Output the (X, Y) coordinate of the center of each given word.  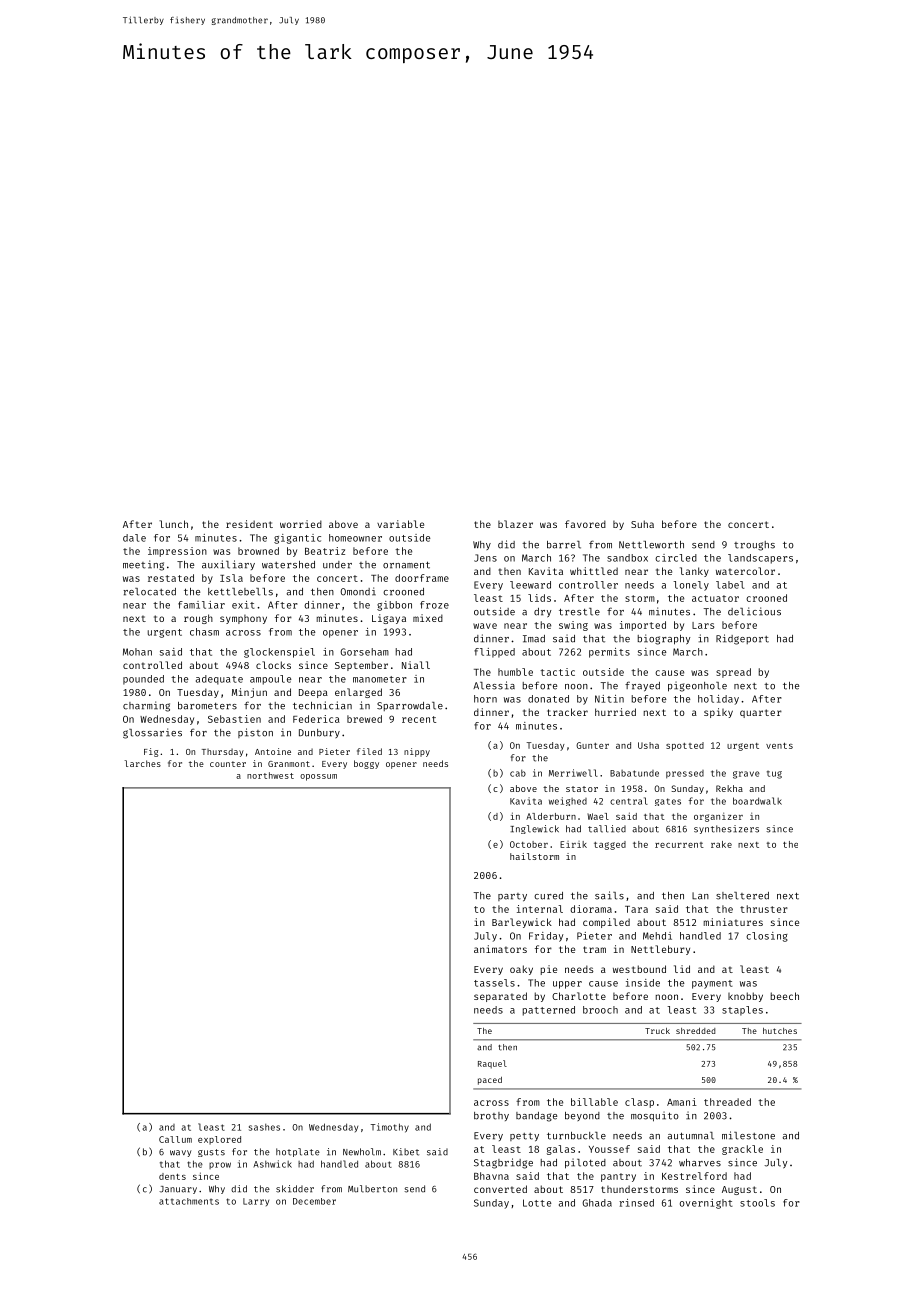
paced (490, 1081)
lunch (173, 524)
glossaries (152, 733)
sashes (264, 1127)
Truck (657, 1031)
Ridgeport (742, 639)
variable (400, 524)
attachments (189, 1201)
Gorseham (364, 652)
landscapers (760, 559)
